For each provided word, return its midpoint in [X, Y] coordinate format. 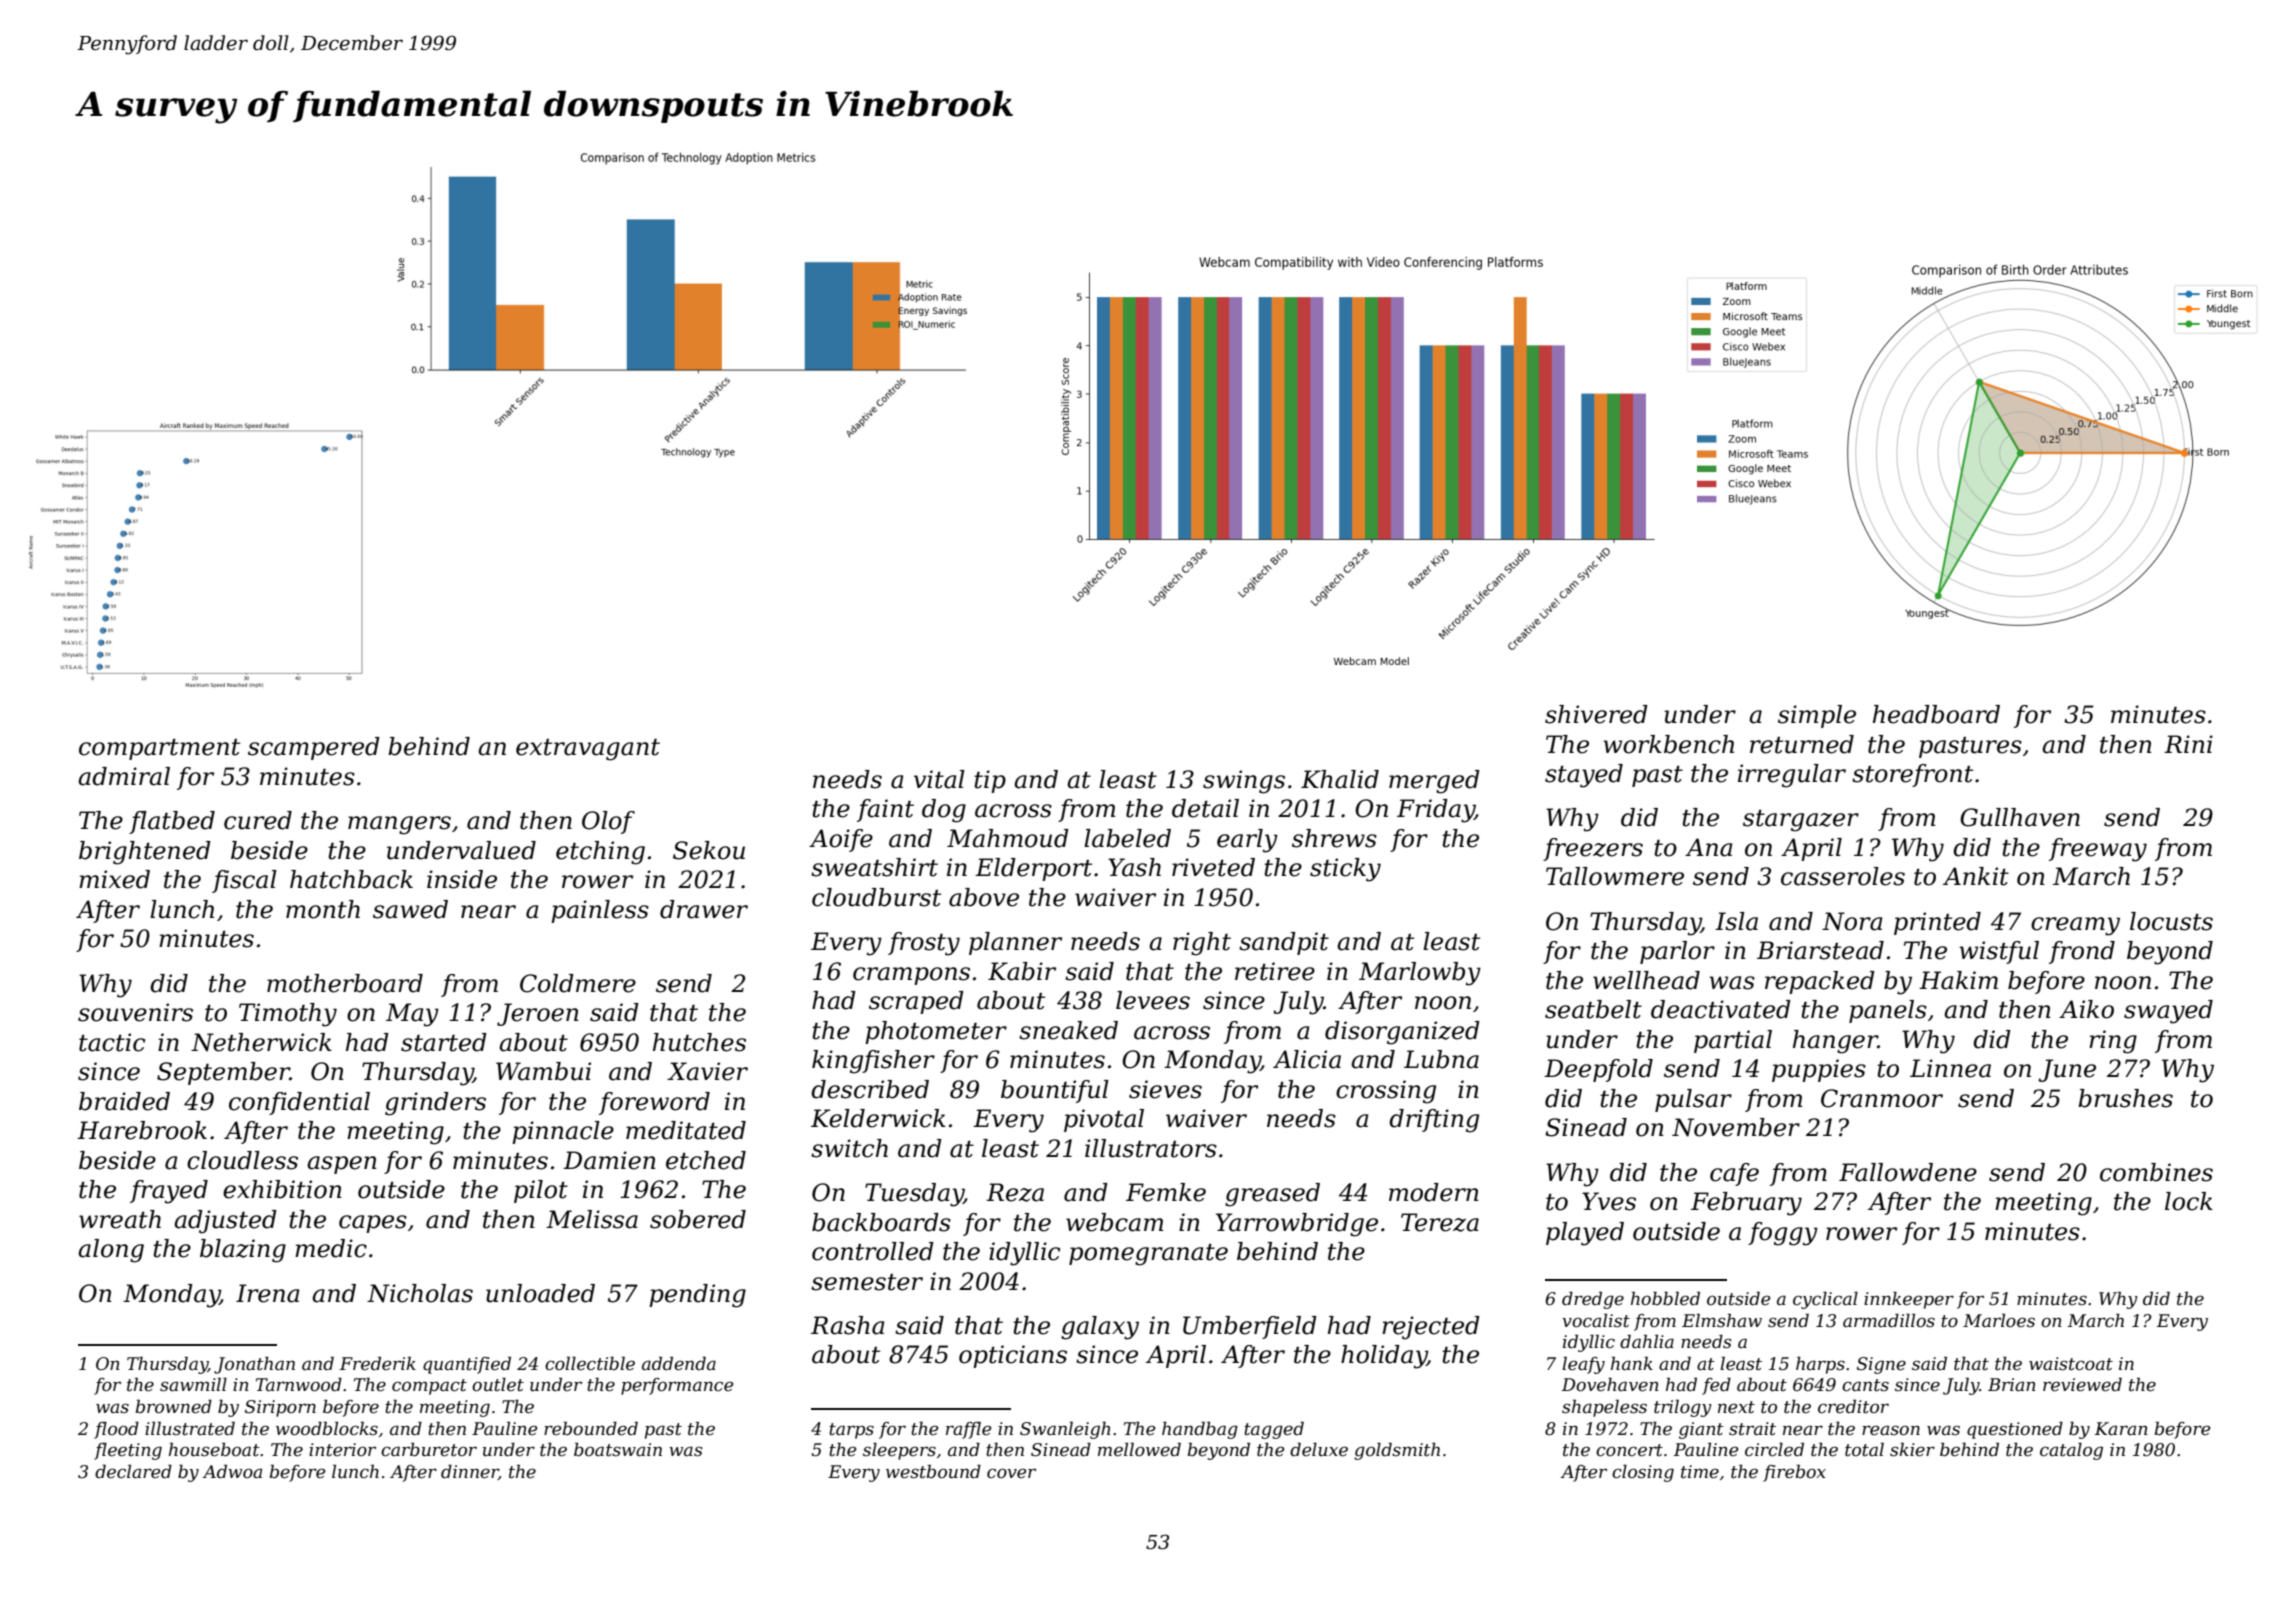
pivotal [1104, 1120]
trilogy [1683, 1408]
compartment [159, 749]
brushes [2125, 1098]
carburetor [429, 1449]
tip [990, 781]
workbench [1668, 744]
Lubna [1441, 1059]
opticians [1013, 1356]
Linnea [1950, 1068]
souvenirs [135, 1012]
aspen [342, 1165]
